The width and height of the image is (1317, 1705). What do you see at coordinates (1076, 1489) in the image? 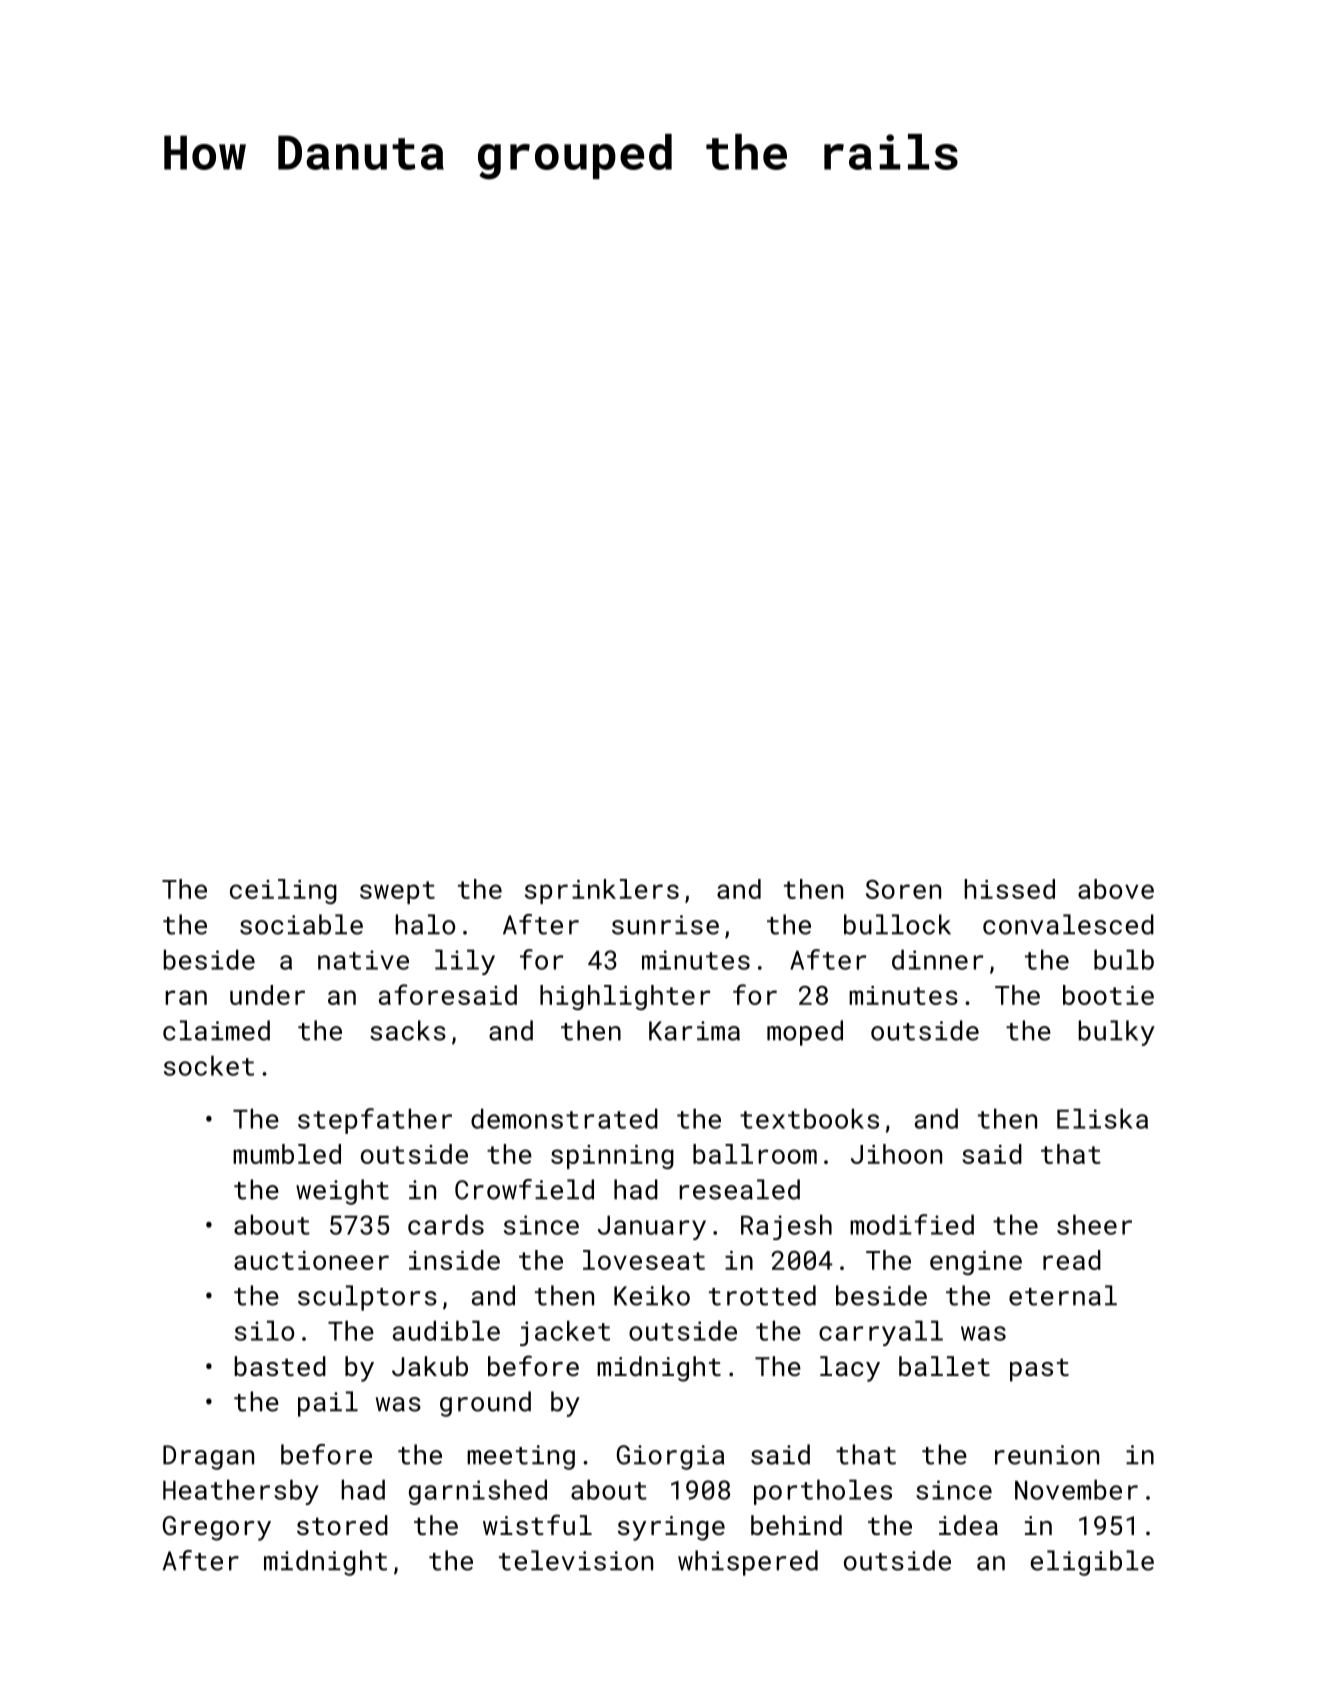
I see `November` at bounding box center [1076, 1489].
